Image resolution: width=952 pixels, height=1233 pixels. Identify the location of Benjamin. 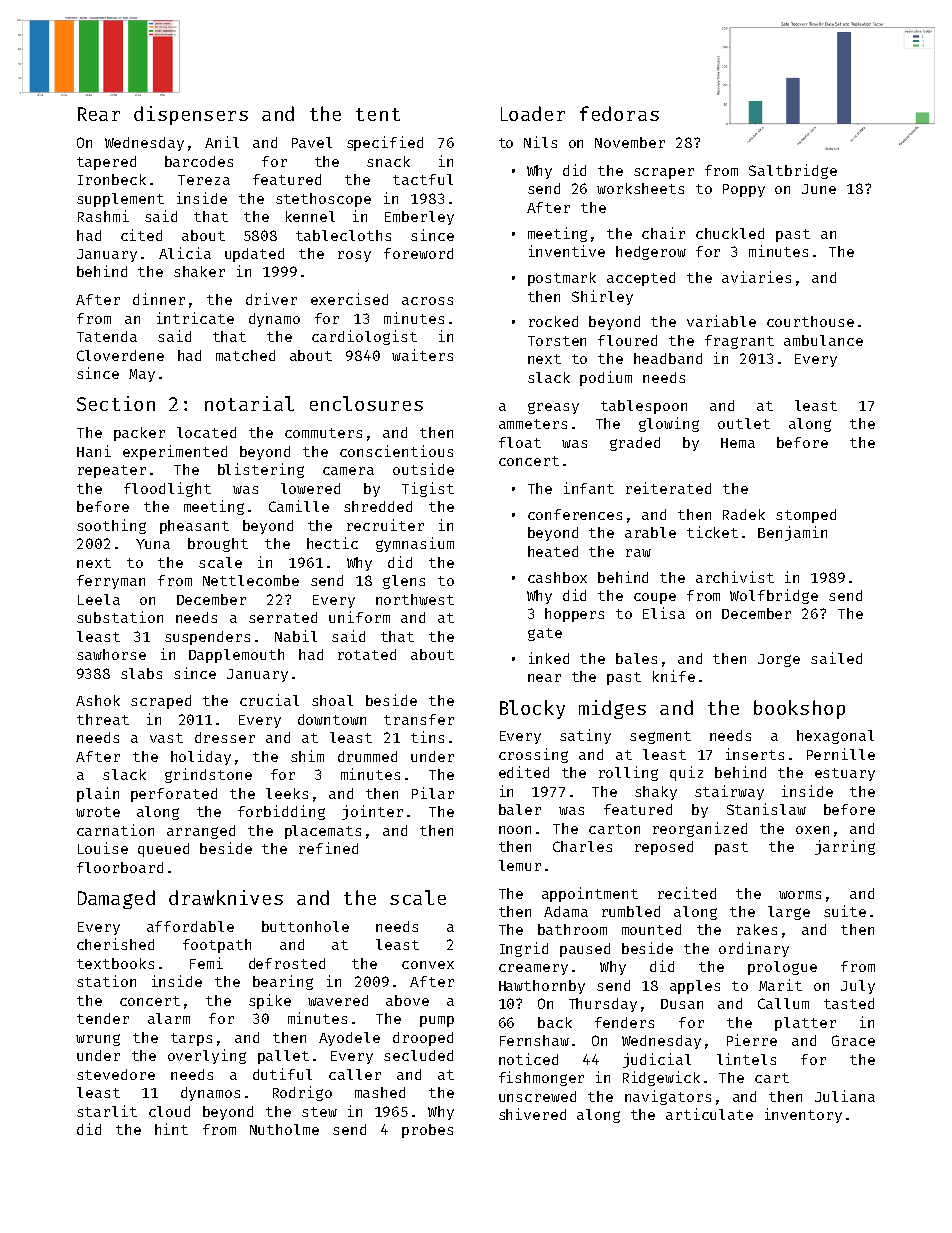
(792, 533).
